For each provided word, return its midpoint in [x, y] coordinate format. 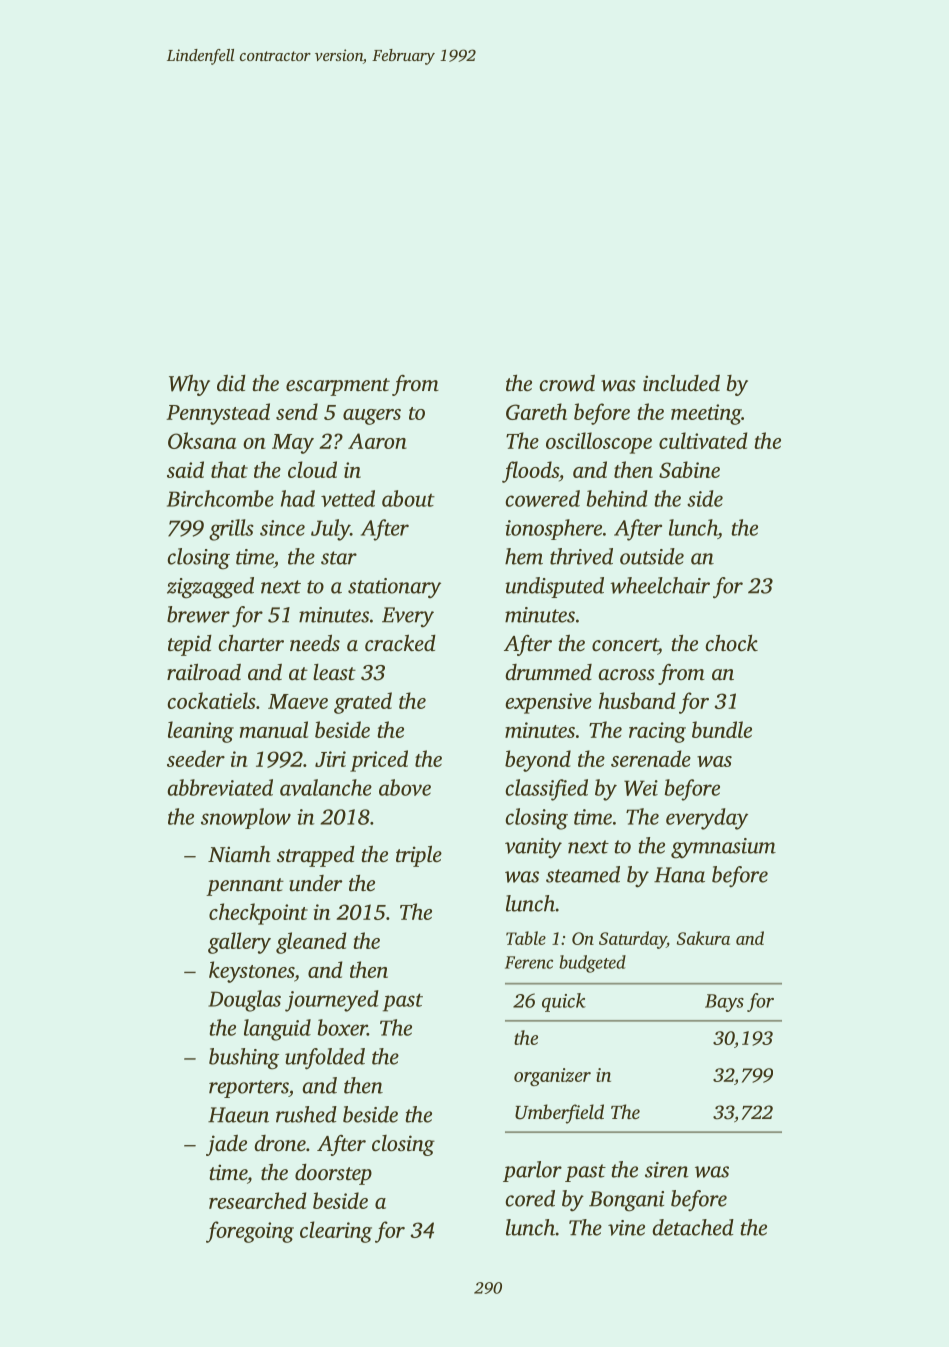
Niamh [239, 854]
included [681, 383]
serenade [651, 758]
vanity [533, 848]
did [231, 383]
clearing [336, 1232]
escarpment [338, 387]
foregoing [250, 1232]
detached [693, 1227]
